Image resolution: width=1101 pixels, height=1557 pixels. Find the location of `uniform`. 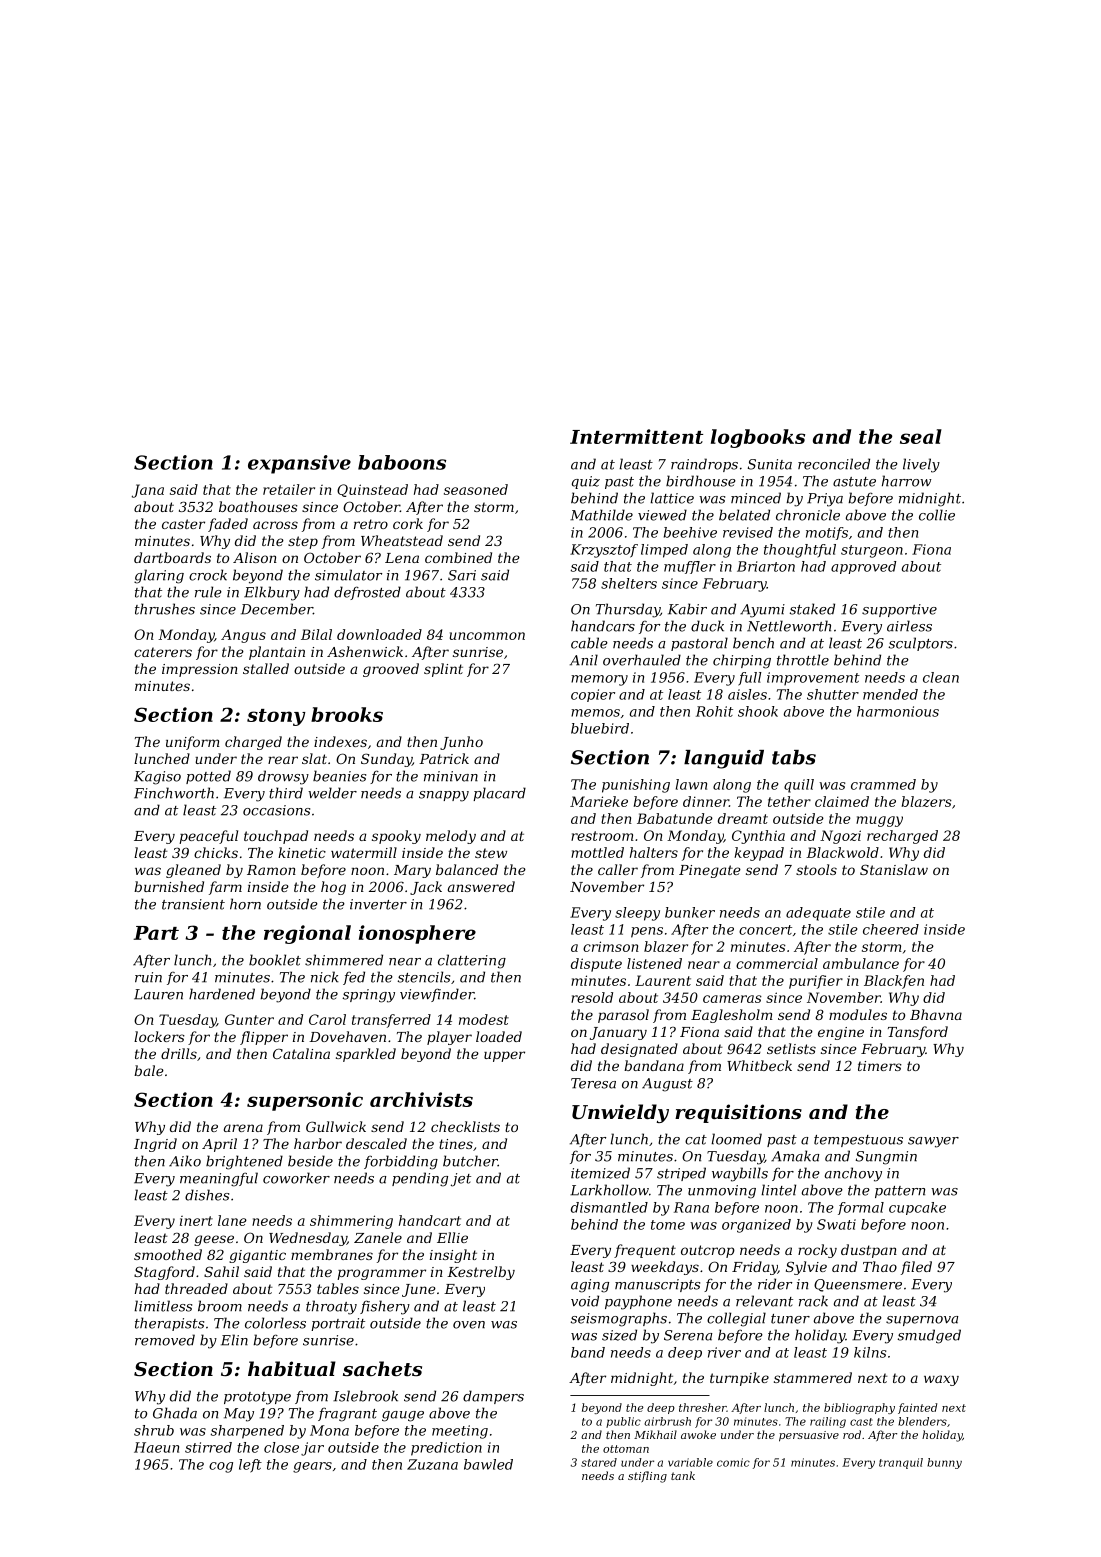

uniform is located at coordinates (193, 743).
